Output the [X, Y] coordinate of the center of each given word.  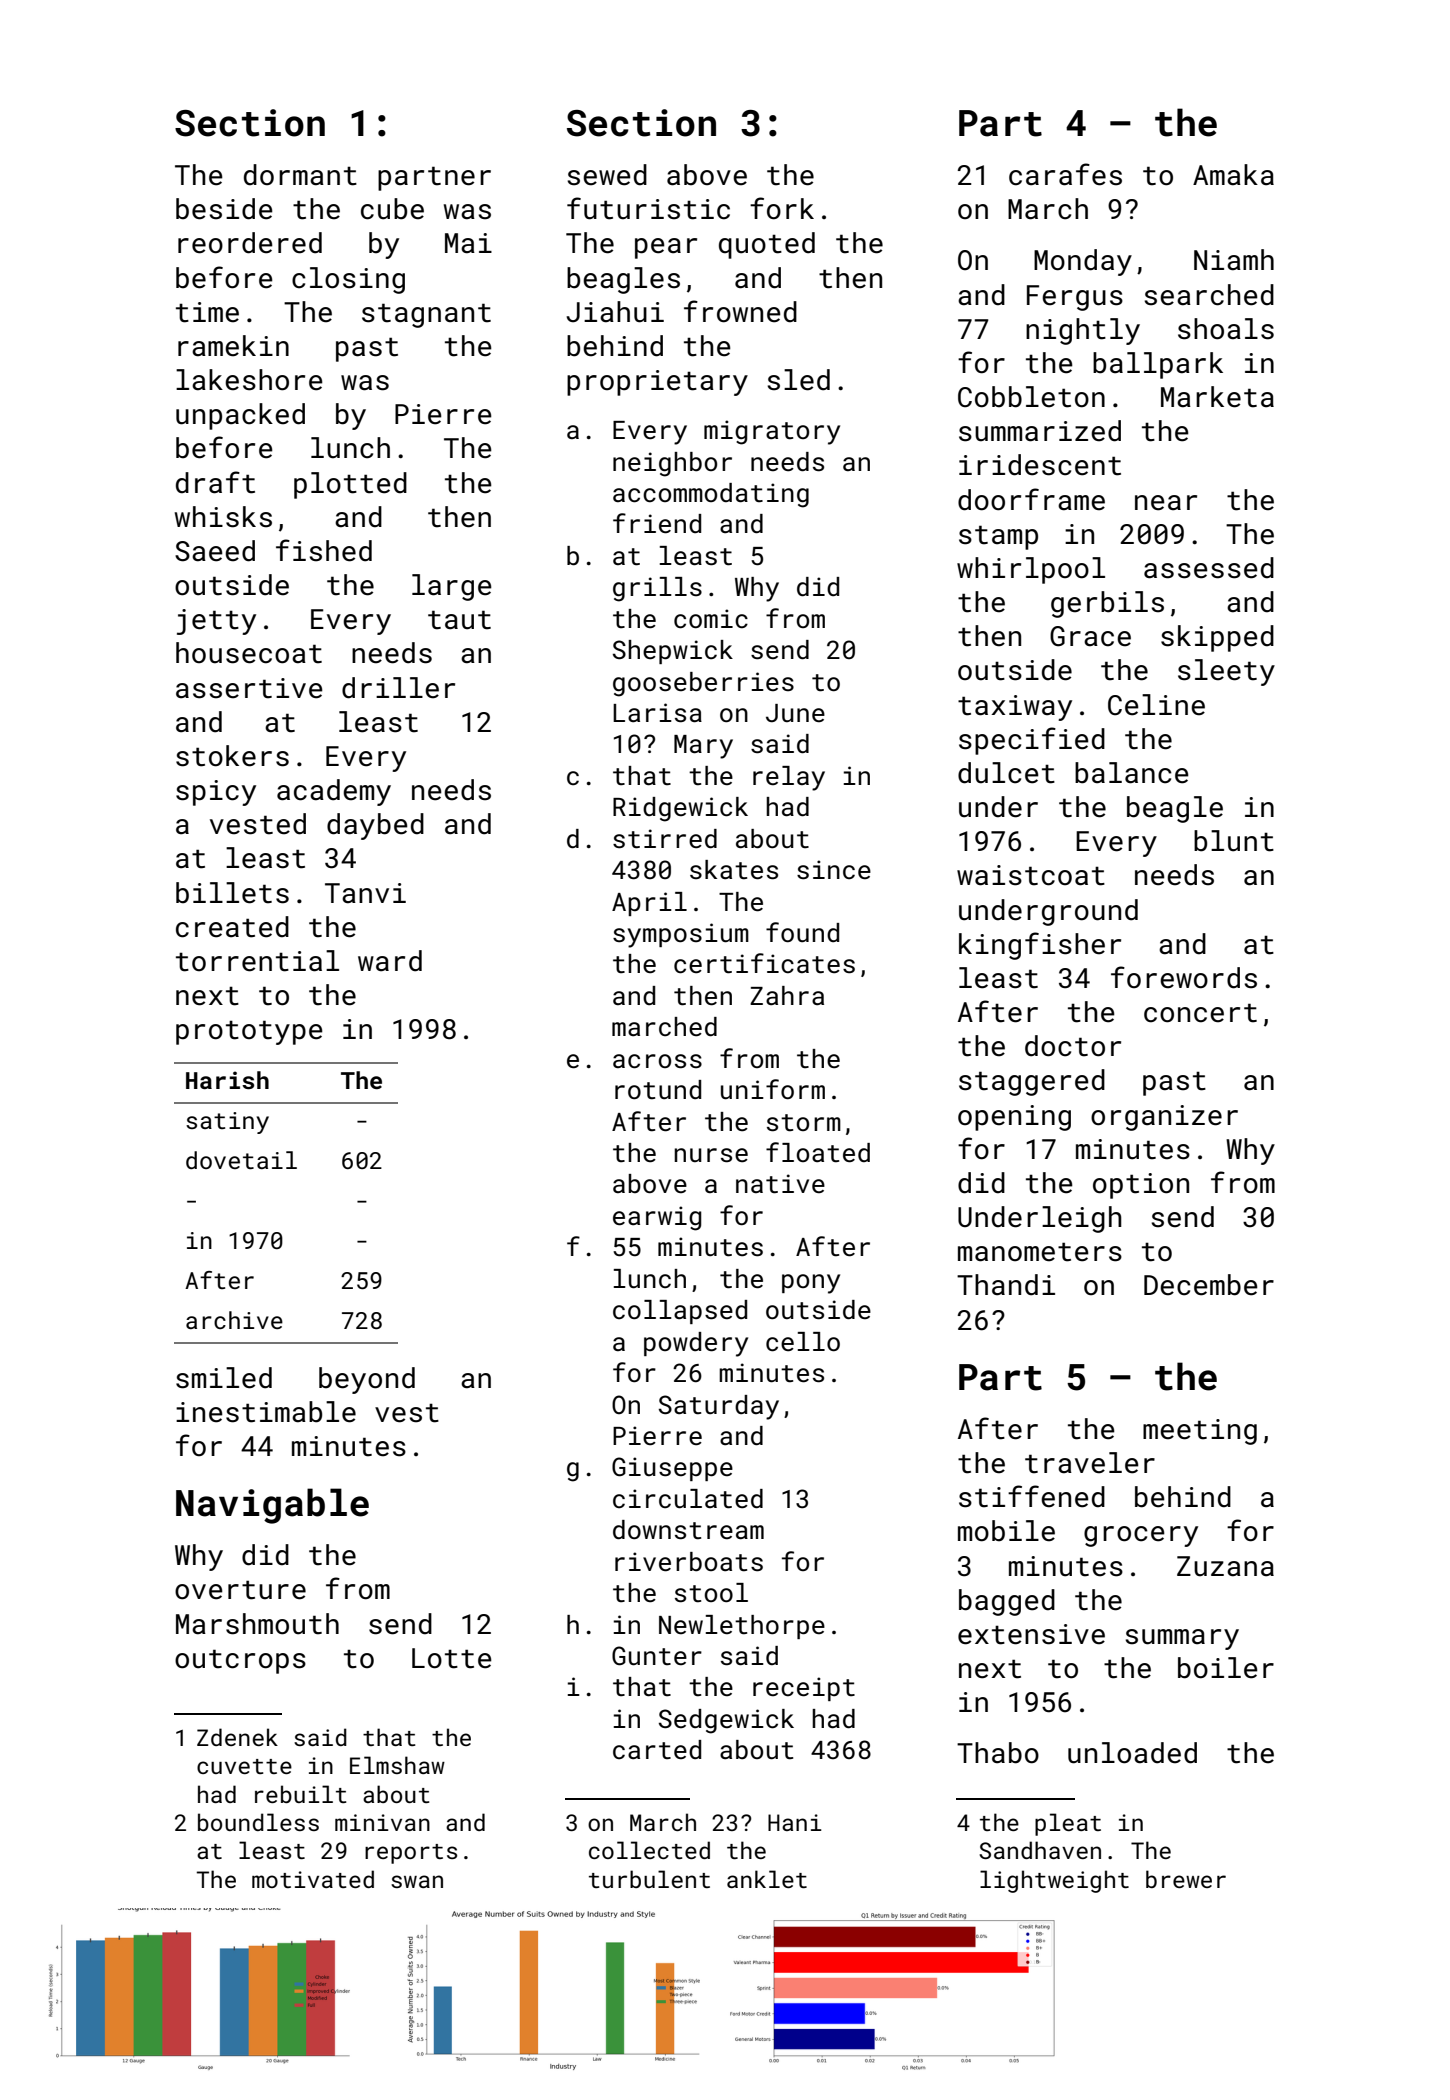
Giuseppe [672, 1469]
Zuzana [1225, 1566]
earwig [657, 1218]
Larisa [657, 713]
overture [240, 1590]
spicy [216, 793]
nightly [1083, 331]
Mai [468, 243]
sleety [1226, 672]
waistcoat [1031, 875]
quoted [767, 245]
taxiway [1015, 708]
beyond [367, 1380]
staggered [1032, 1082]
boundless [258, 1822]
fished [324, 550]
